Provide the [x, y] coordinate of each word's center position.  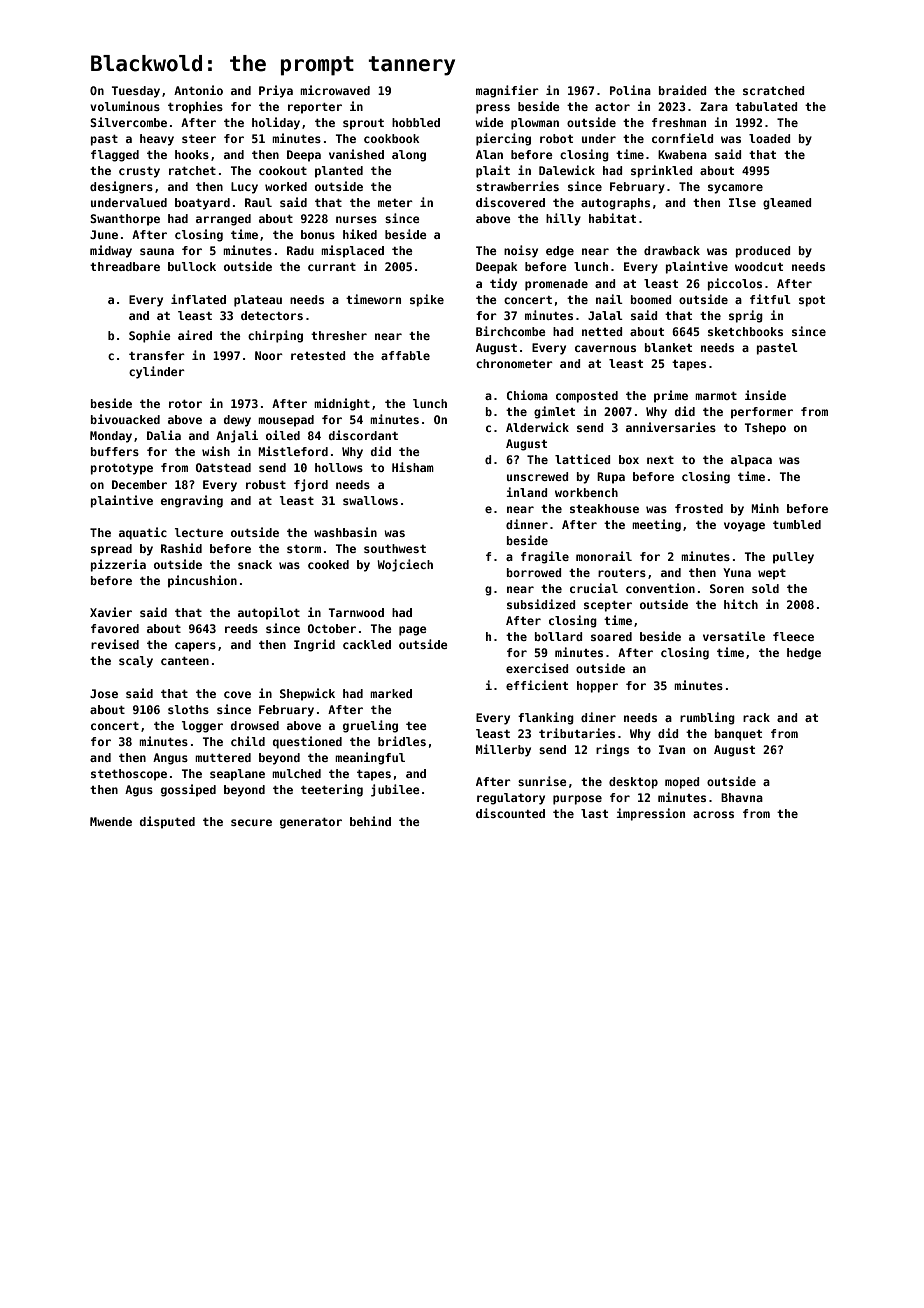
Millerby [503, 750]
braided [683, 90]
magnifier [507, 91]
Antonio [198, 90]
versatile [734, 636]
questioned [307, 742]
